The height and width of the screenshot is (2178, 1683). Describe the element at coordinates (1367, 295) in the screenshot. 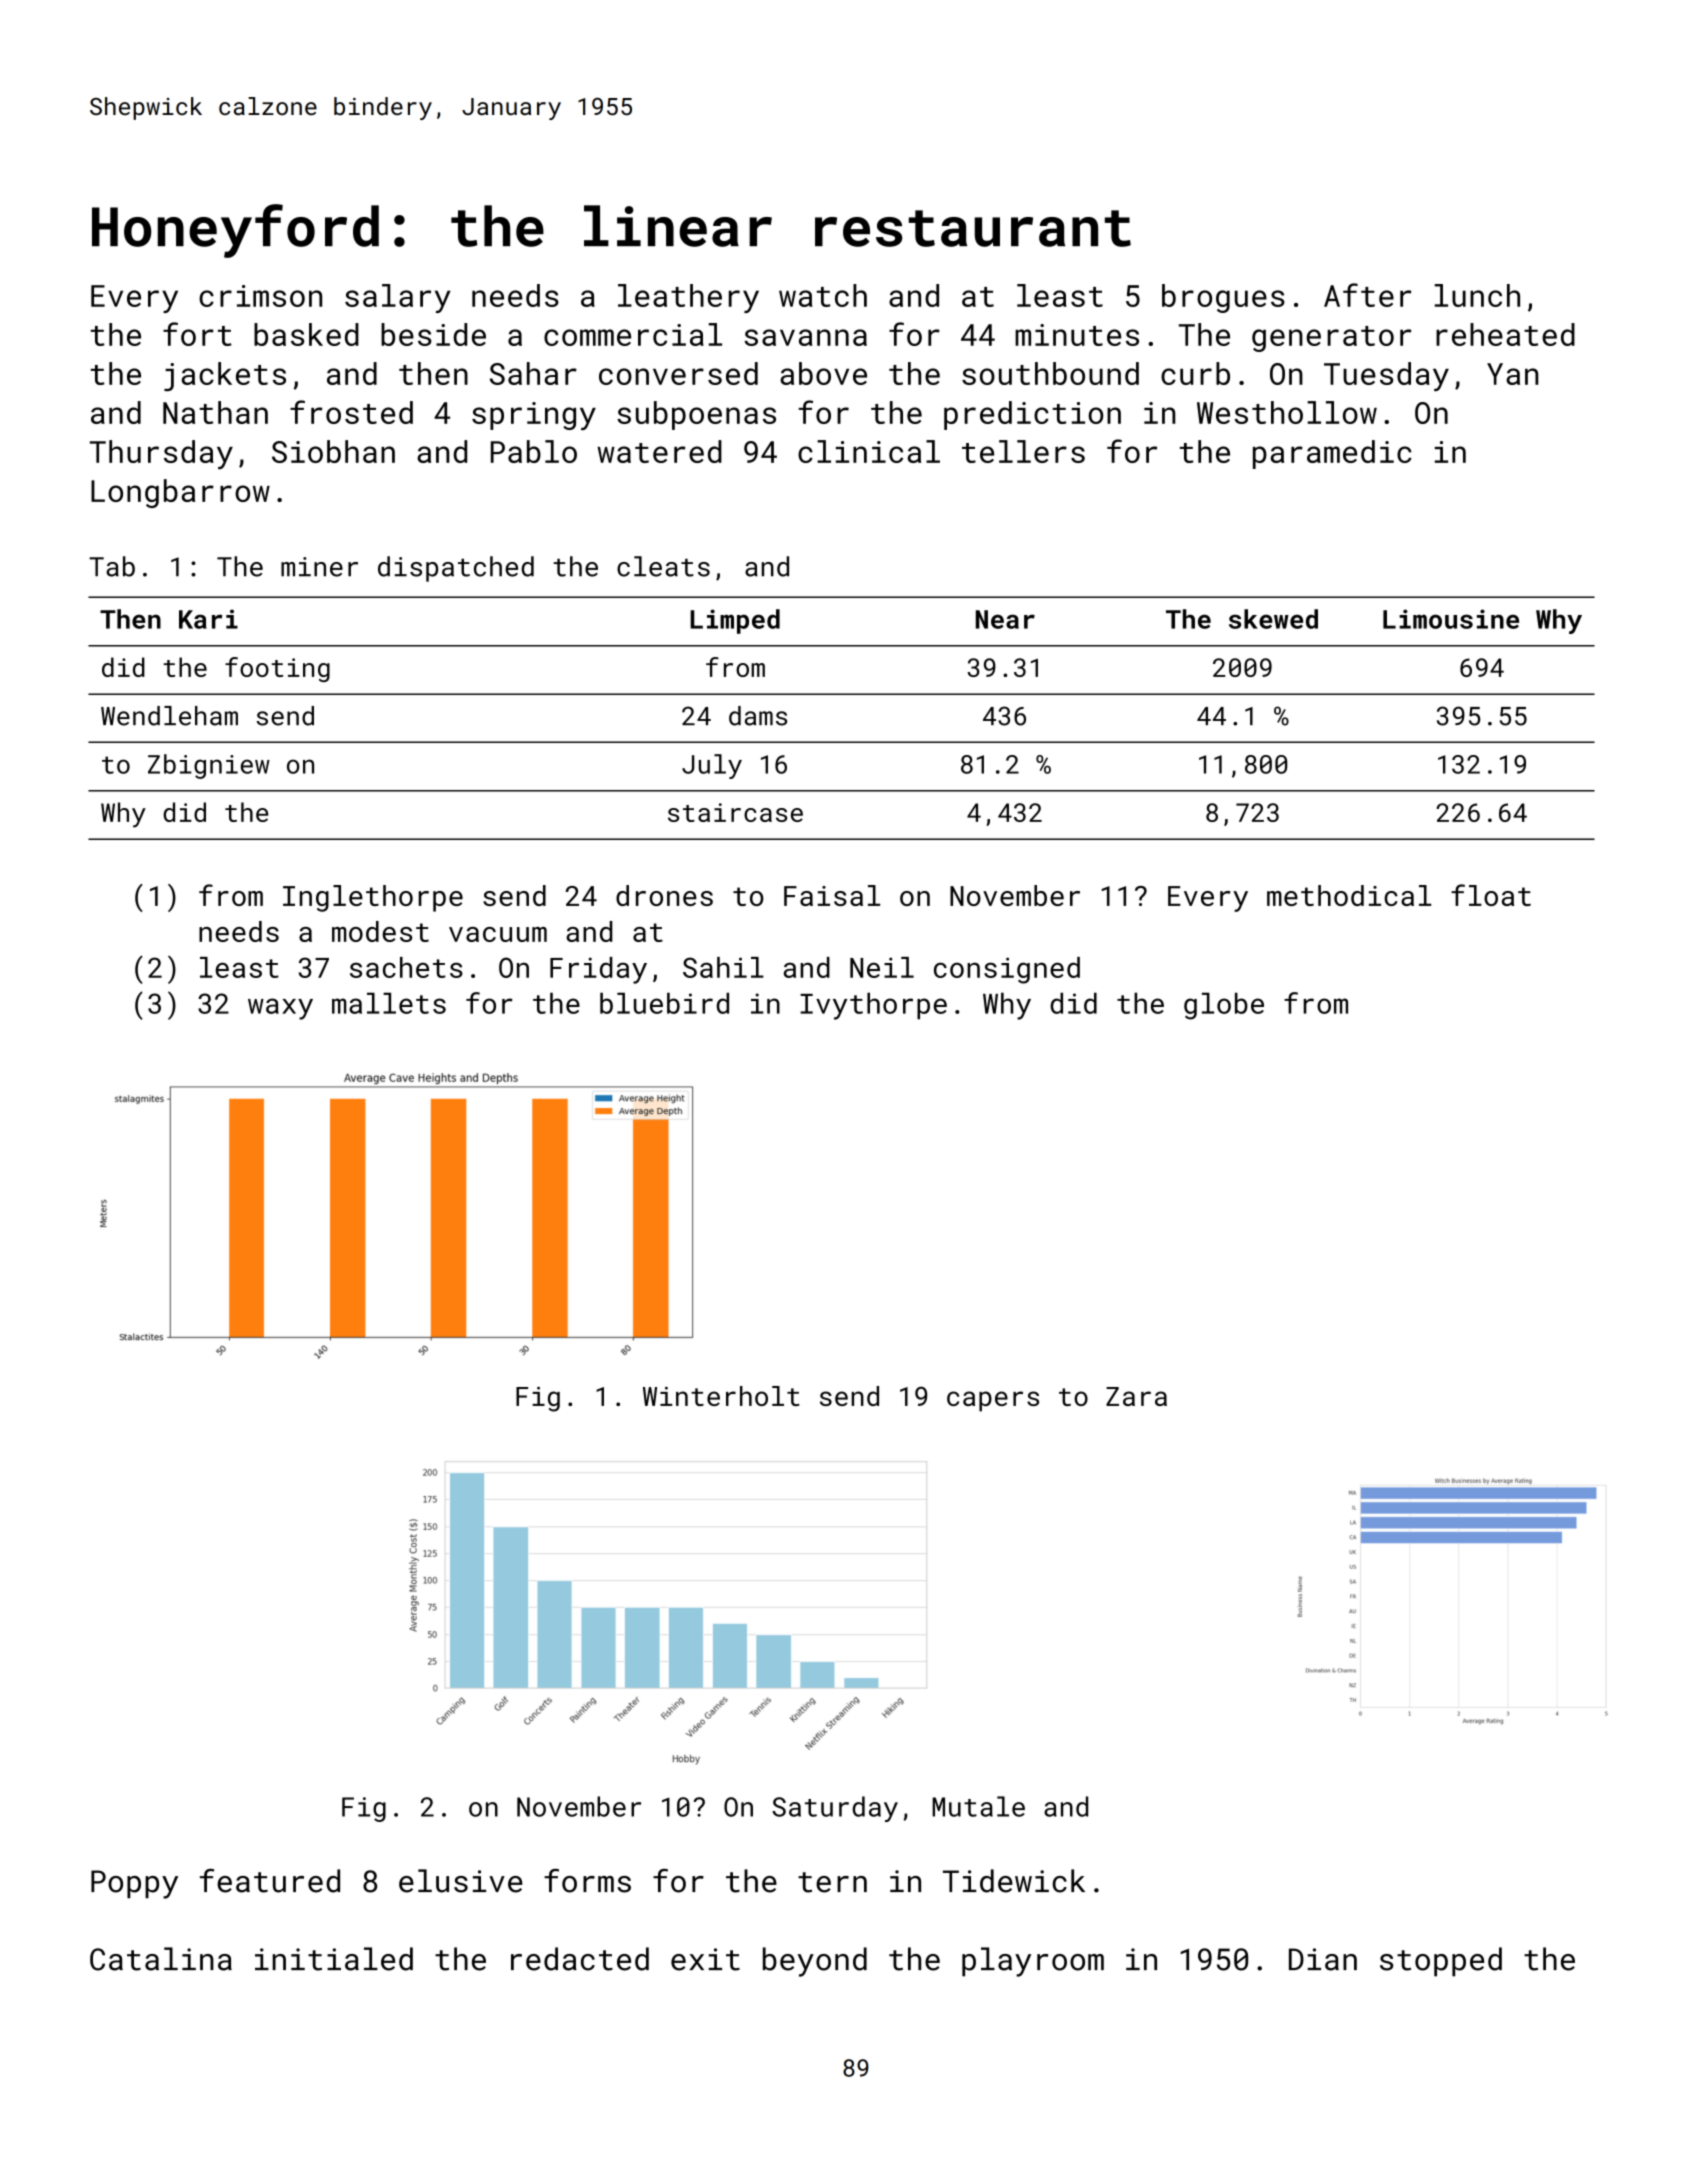

I see `After` at that location.
